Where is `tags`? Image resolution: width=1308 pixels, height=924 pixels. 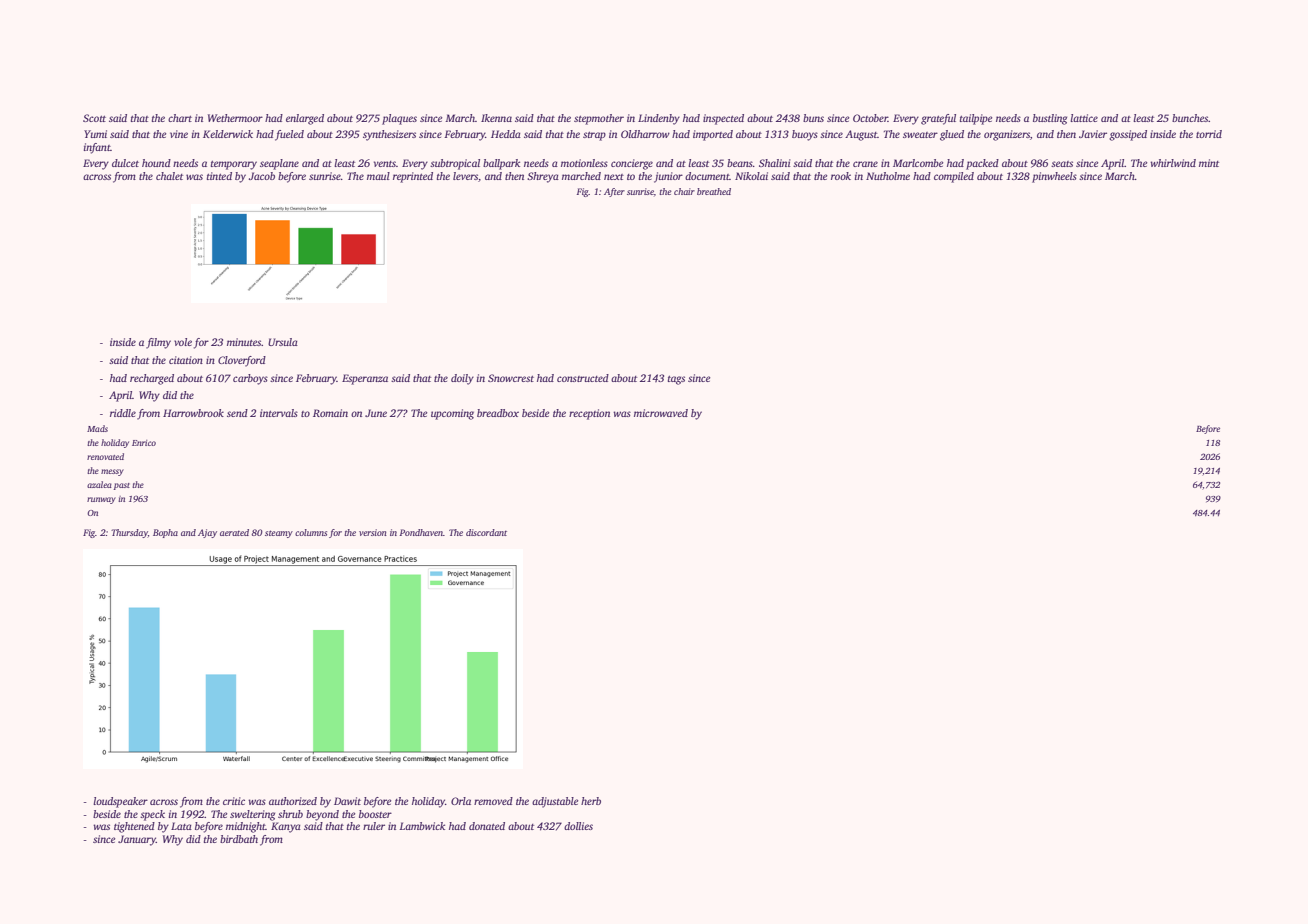 tags is located at coordinates (676, 380).
